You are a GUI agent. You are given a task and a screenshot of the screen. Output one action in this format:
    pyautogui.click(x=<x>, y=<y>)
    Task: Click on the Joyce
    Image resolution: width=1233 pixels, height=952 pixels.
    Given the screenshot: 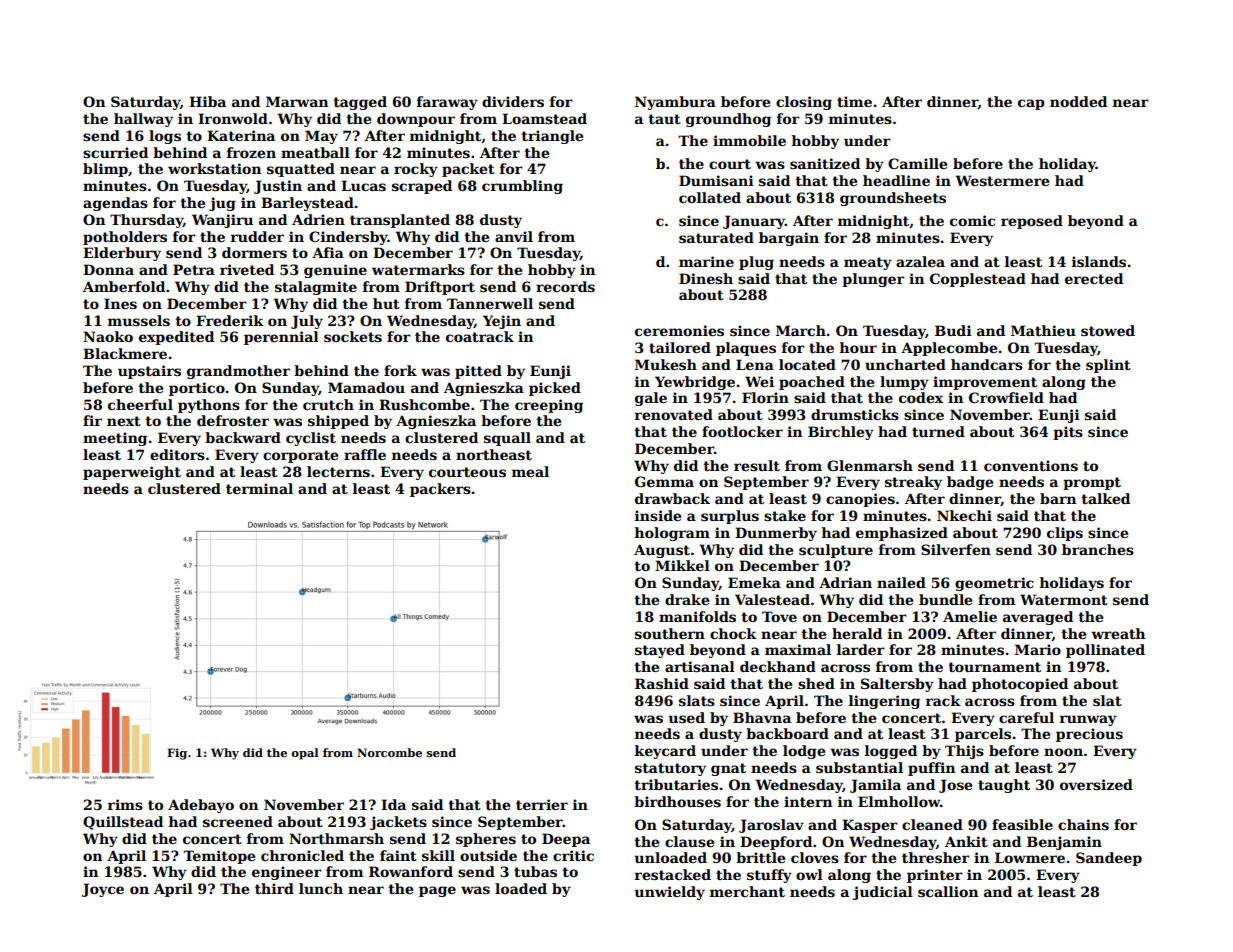 What is the action you would take?
    pyautogui.click(x=103, y=890)
